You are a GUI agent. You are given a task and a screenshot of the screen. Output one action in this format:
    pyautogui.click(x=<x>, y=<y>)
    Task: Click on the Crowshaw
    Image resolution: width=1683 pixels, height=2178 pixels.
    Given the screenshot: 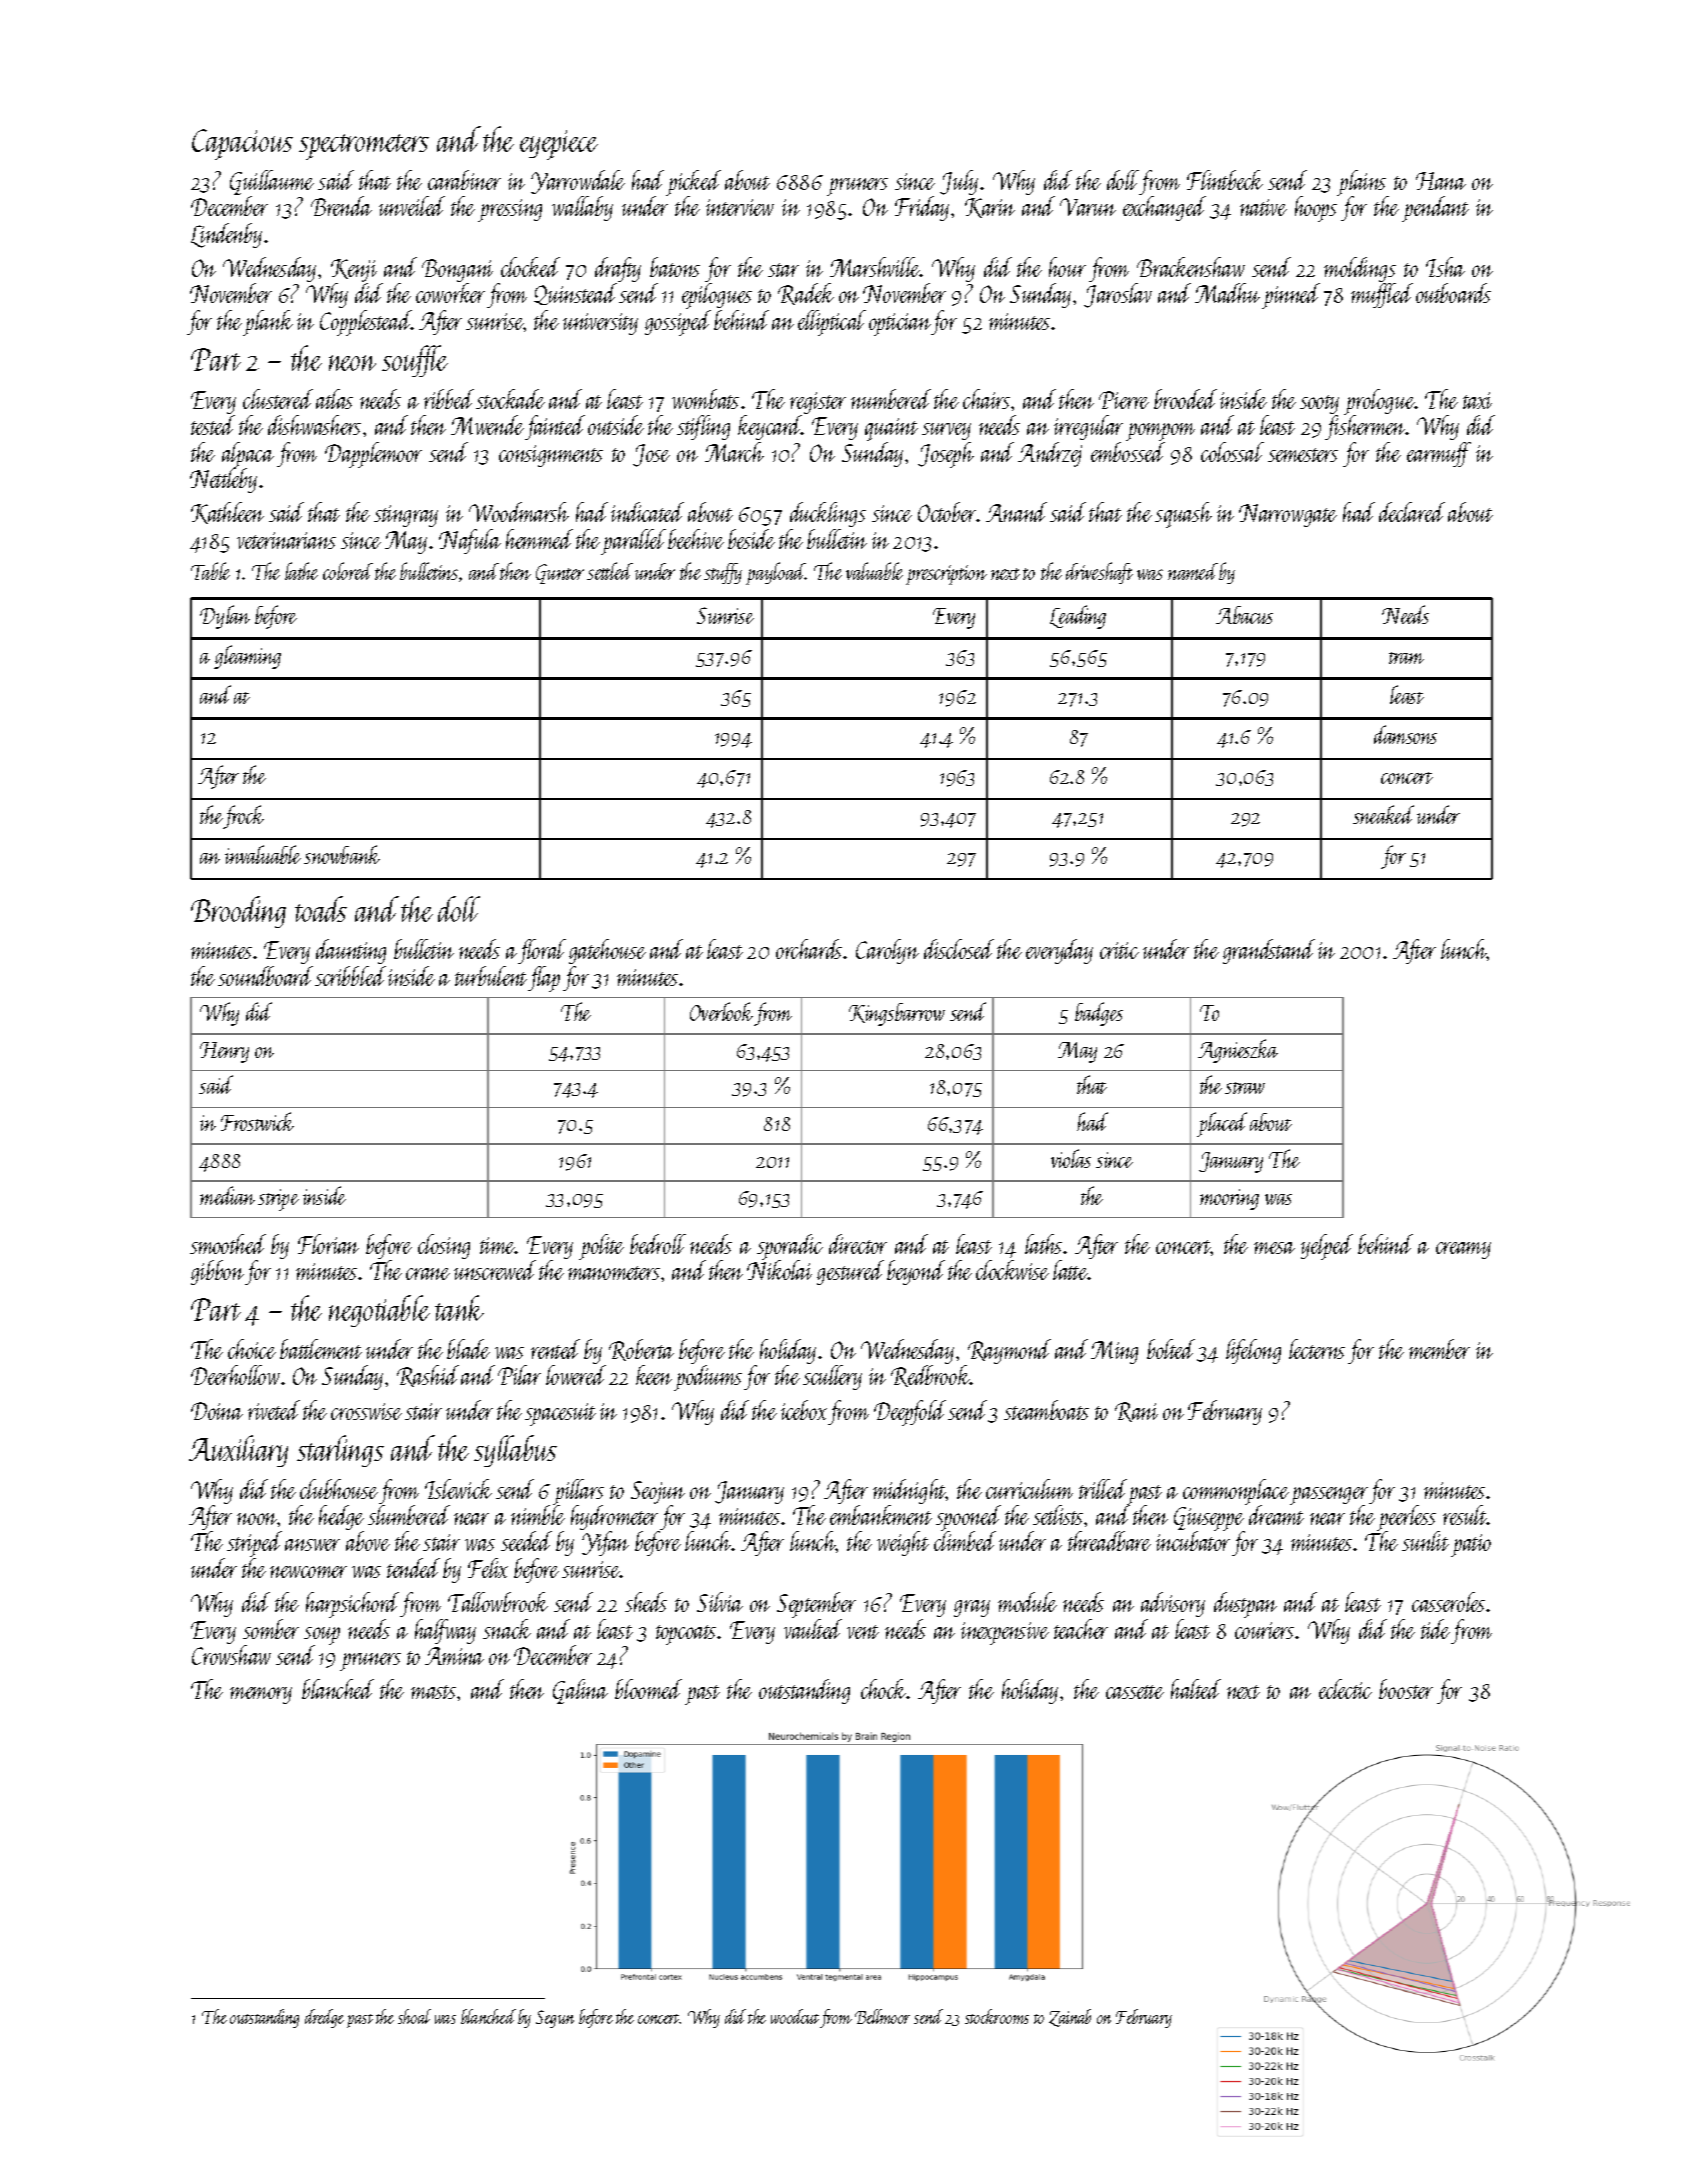 What is the action you would take?
    pyautogui.click(x=231, y=1655)
